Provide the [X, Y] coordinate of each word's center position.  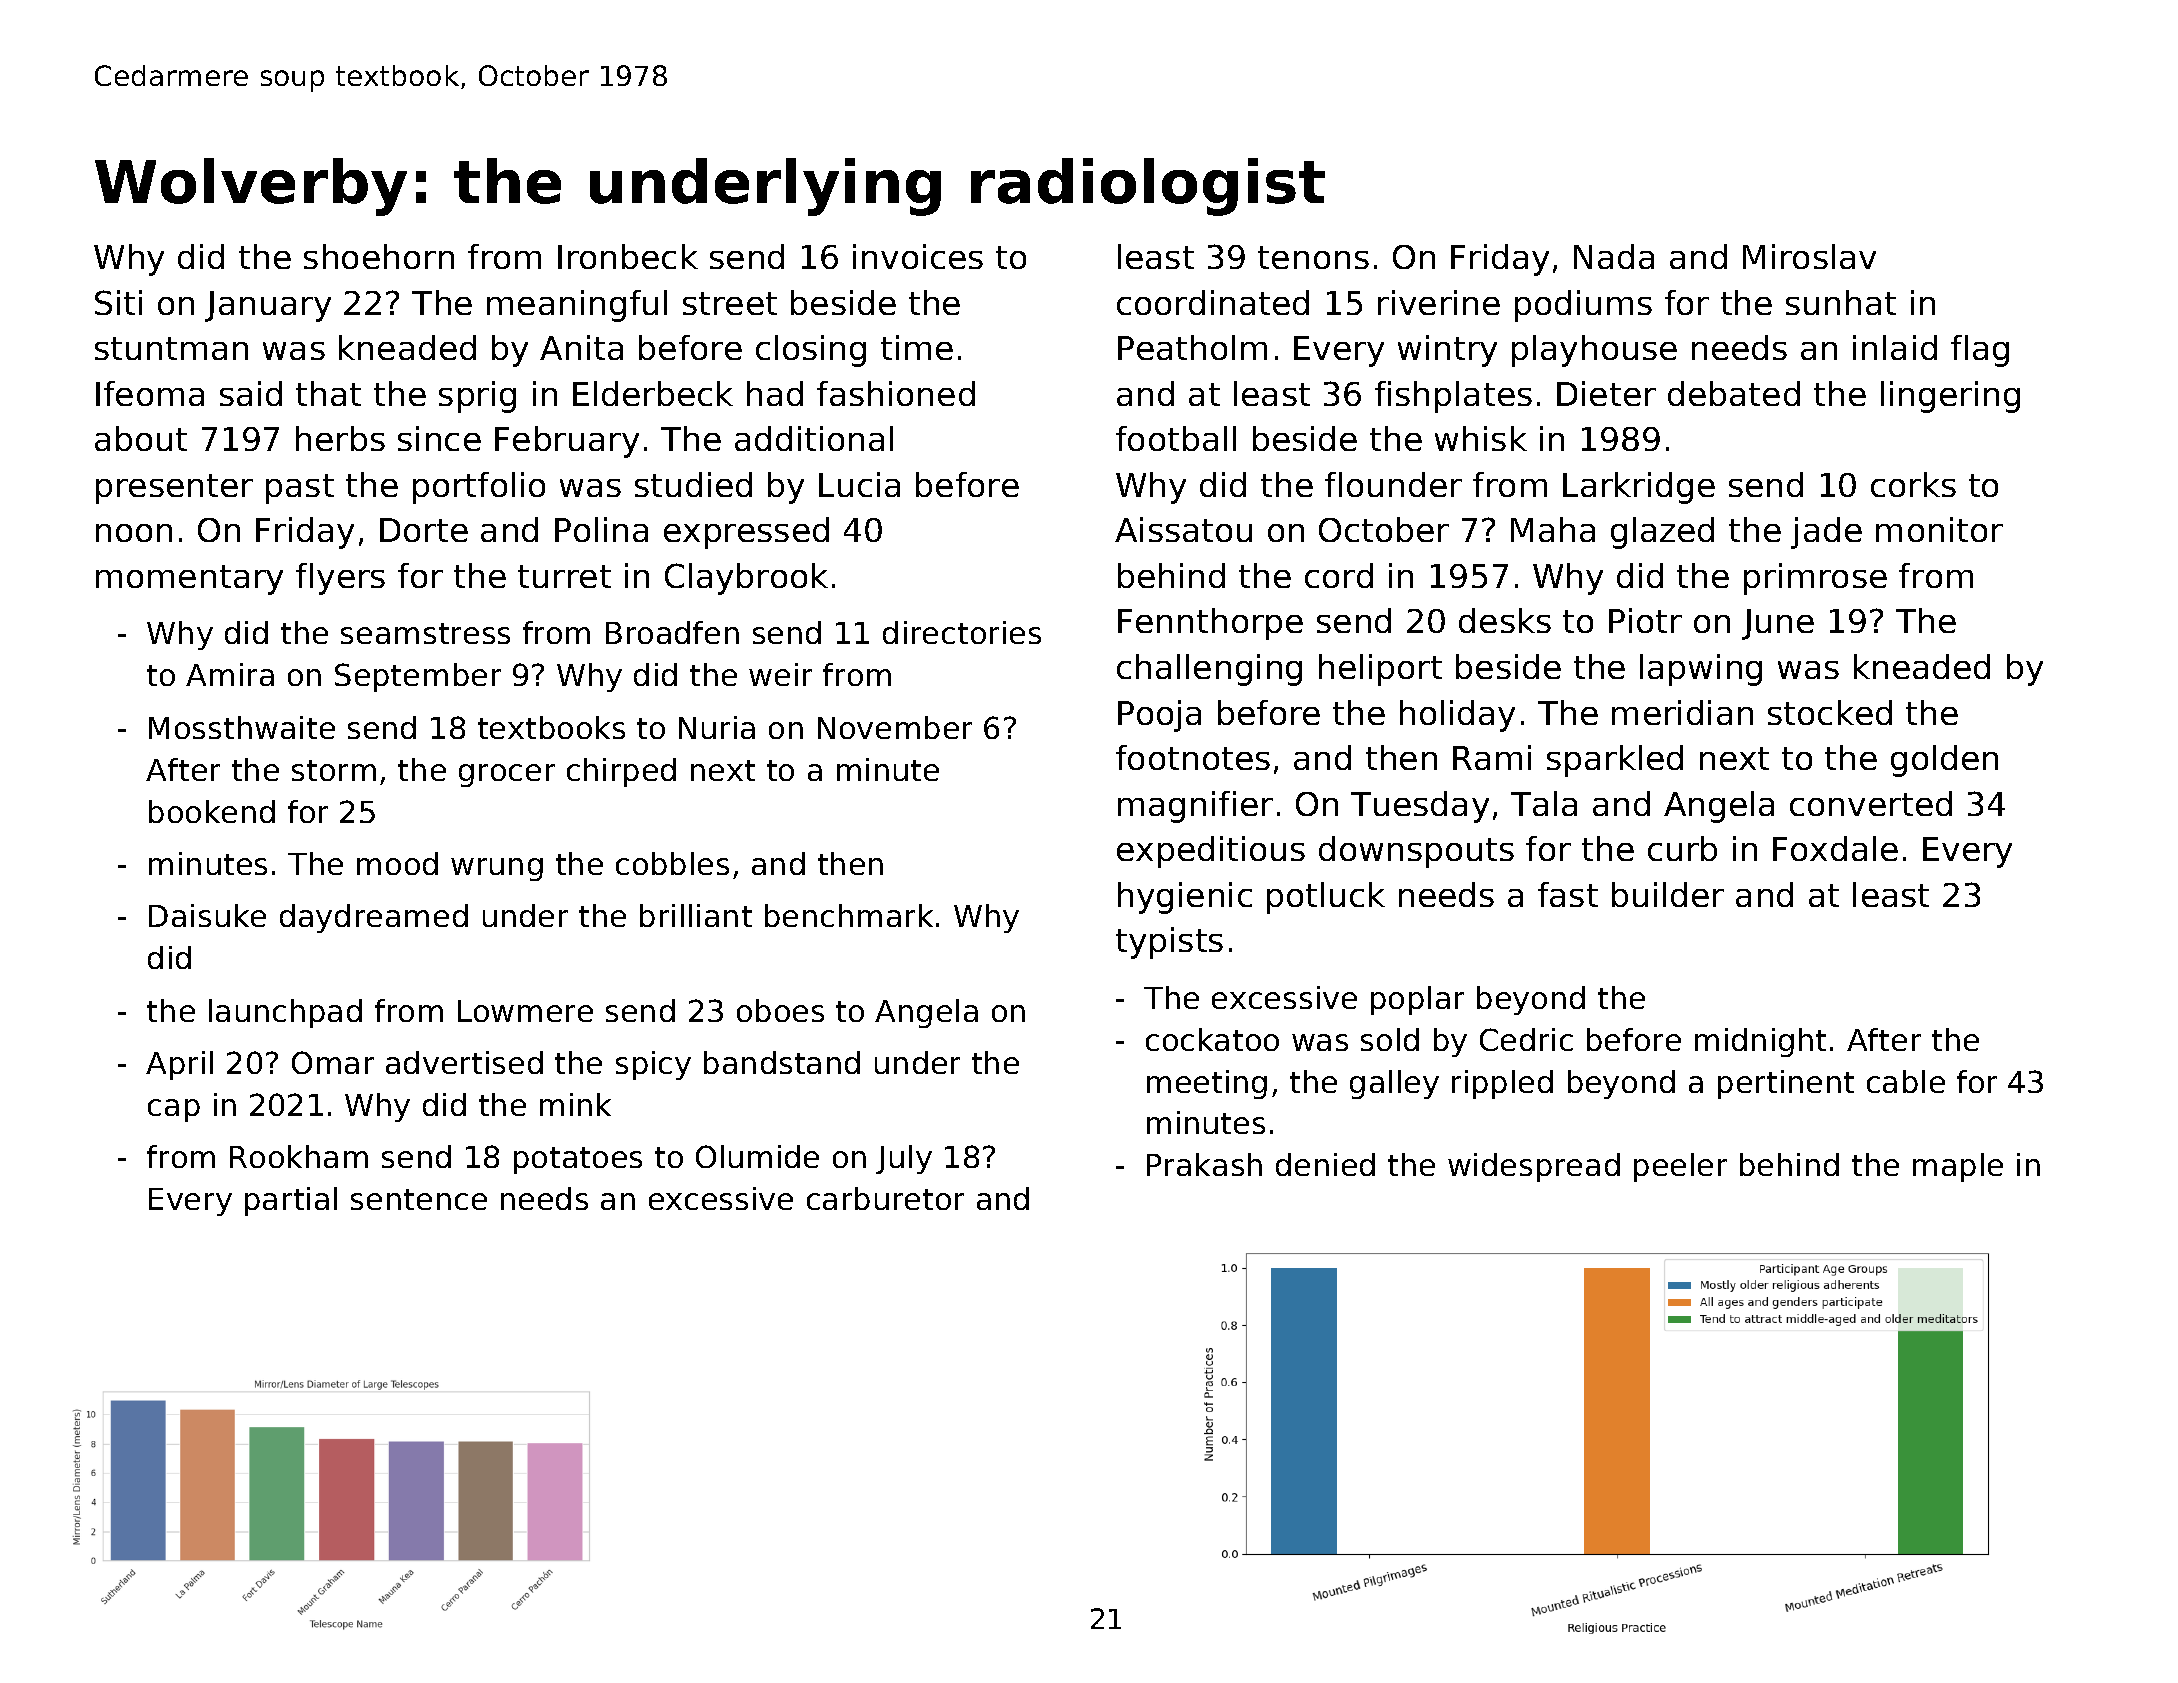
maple [1958, 1167]
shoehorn [379, 256]
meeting [1207, 1084]
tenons [1313, 257]
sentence [419, 1199]
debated [1734, 393]
